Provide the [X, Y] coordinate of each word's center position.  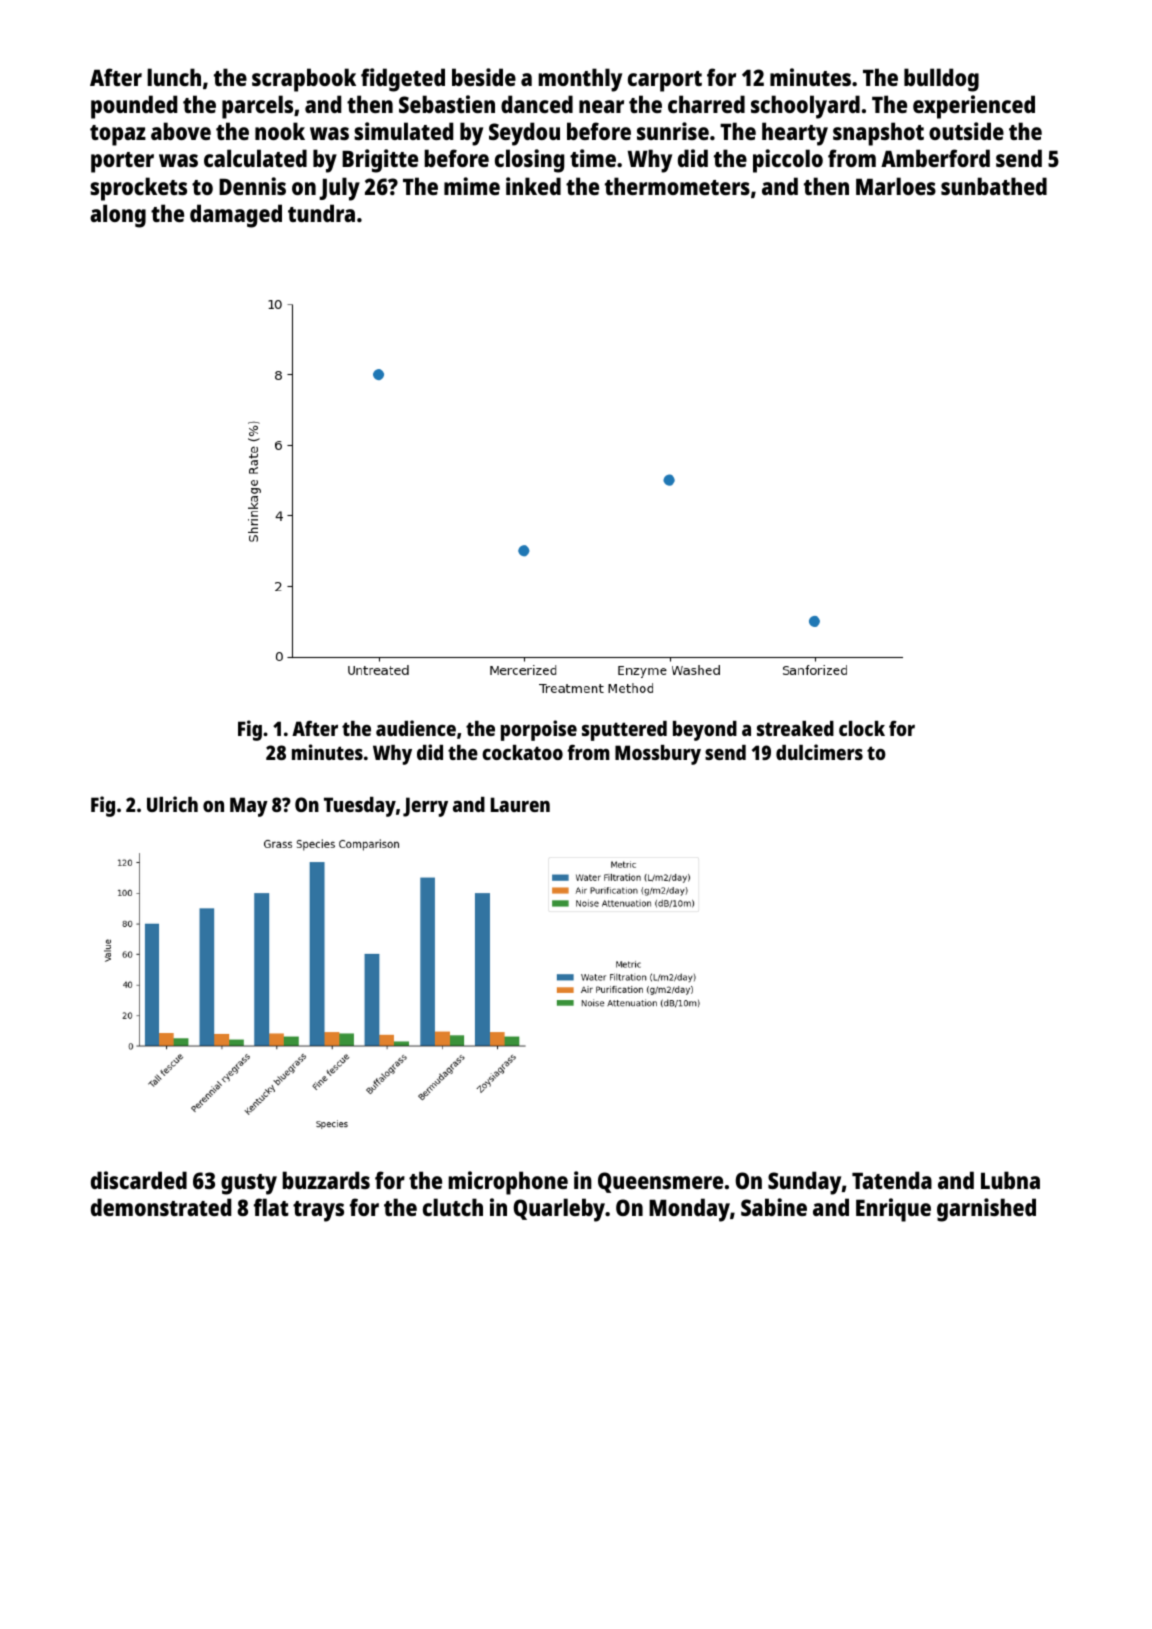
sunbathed [994, 186]
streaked [795, 728]
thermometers [677, 186]
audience [416, 728]
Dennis [252, 186]
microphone [508, 1183]
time [593, 158]
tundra [321, 213]
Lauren [520, 804]
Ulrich [172, 804]
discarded [139, 1180]
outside [966, 131]
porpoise [539, 730]
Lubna [1010, 1180]
